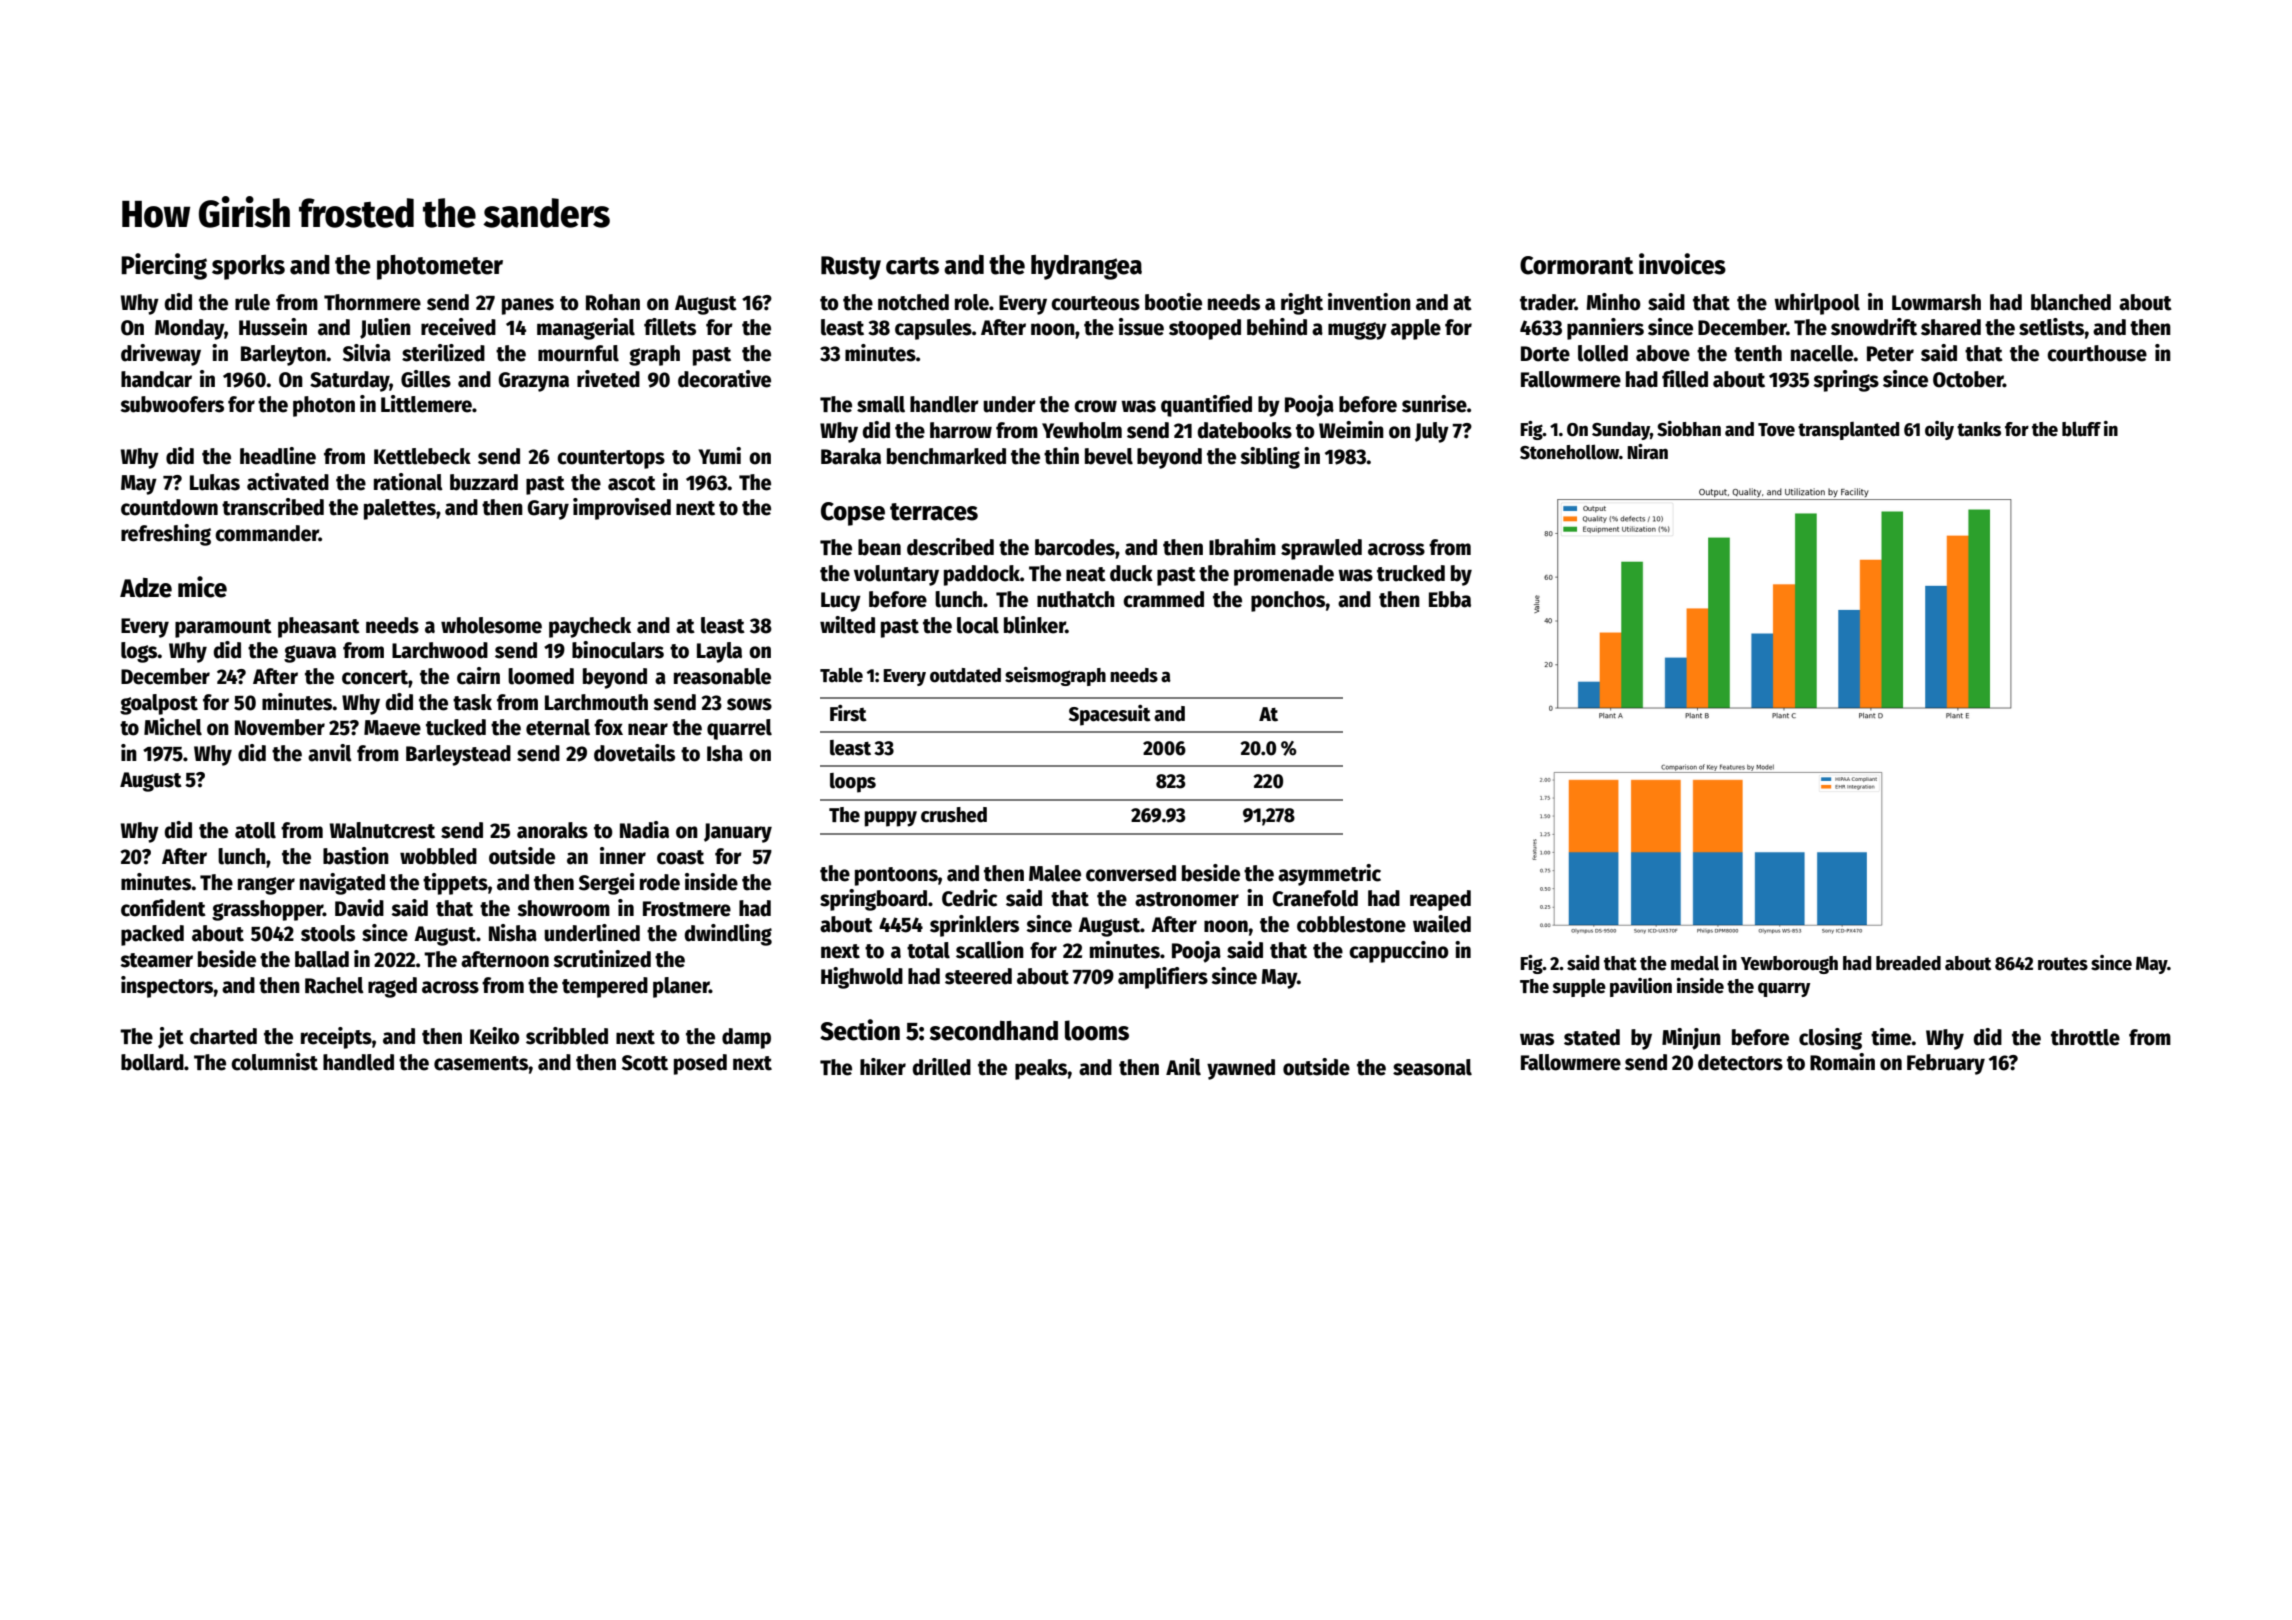 This screenshot has height=1620, width=2292. Describe the element at coordinates (400, 509) in the screenshot. I see `palettes` at that location.
